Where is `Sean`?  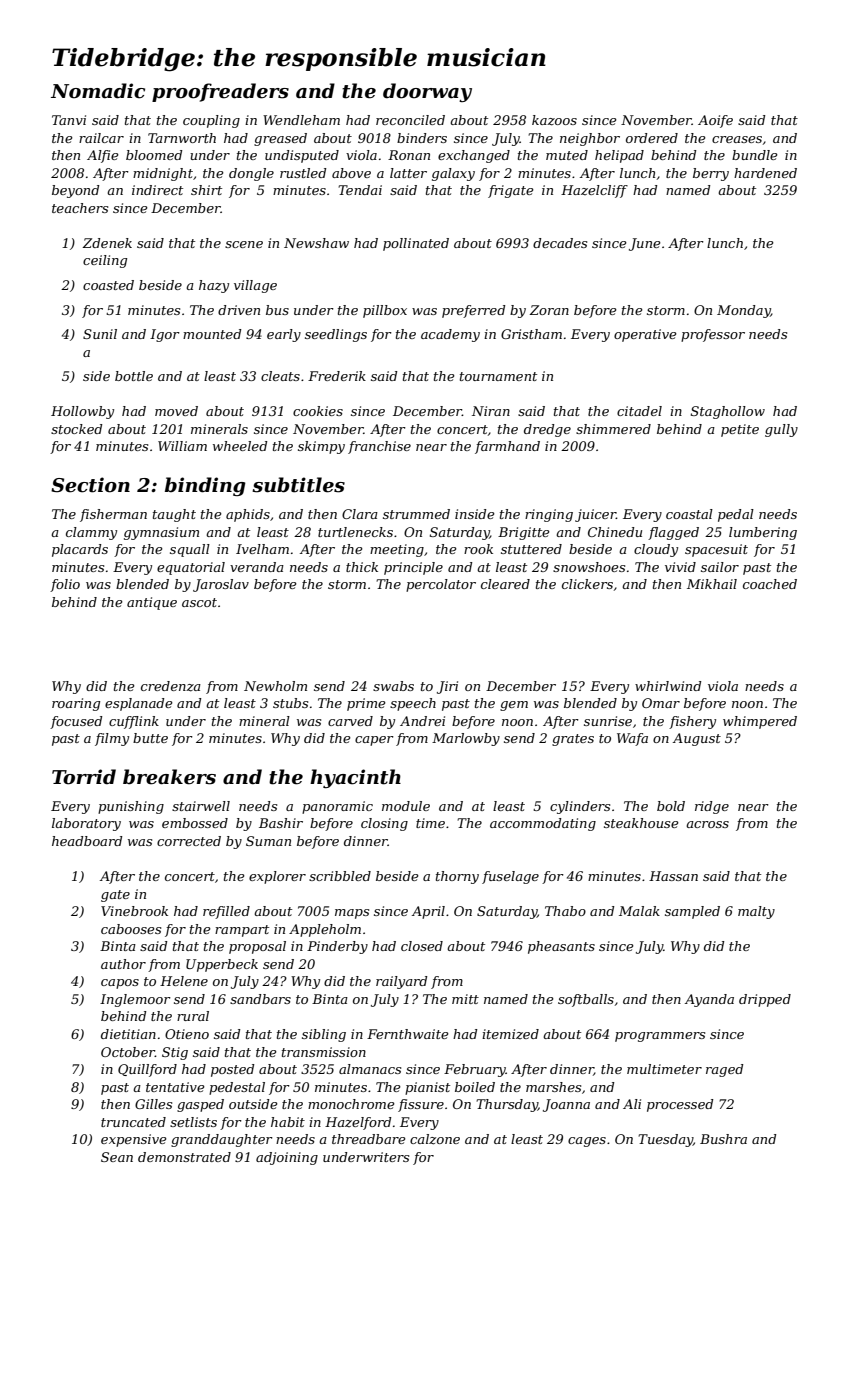
Sean is located at coordinates (117, 1157).
